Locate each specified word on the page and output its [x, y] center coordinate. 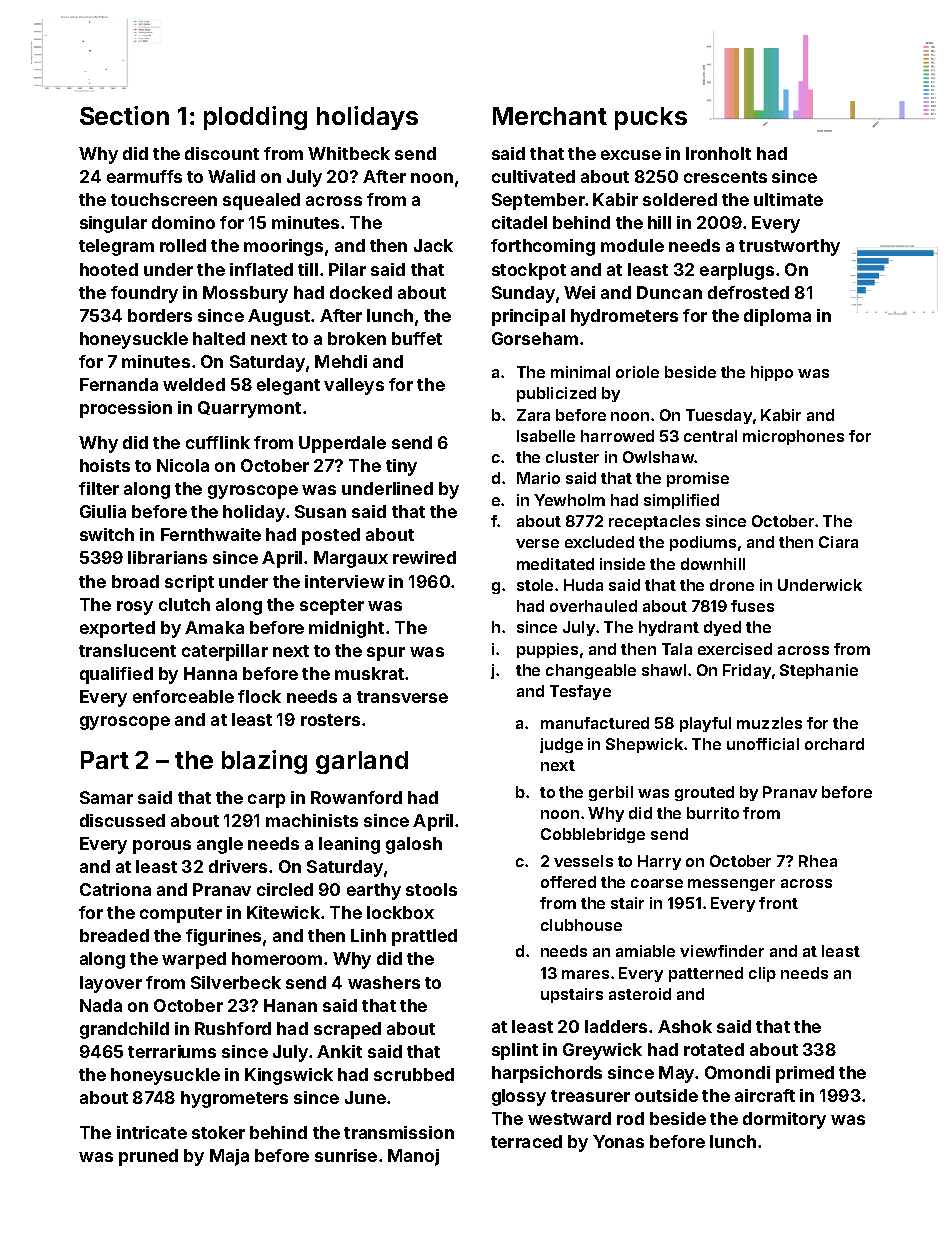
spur [386, 654]
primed [805, 1074]
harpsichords [547, 1074]
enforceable [183, 696]
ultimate [788, 199]
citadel [519, 222]
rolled [183, 245]
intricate [152, 1132]
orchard [834, 744]
